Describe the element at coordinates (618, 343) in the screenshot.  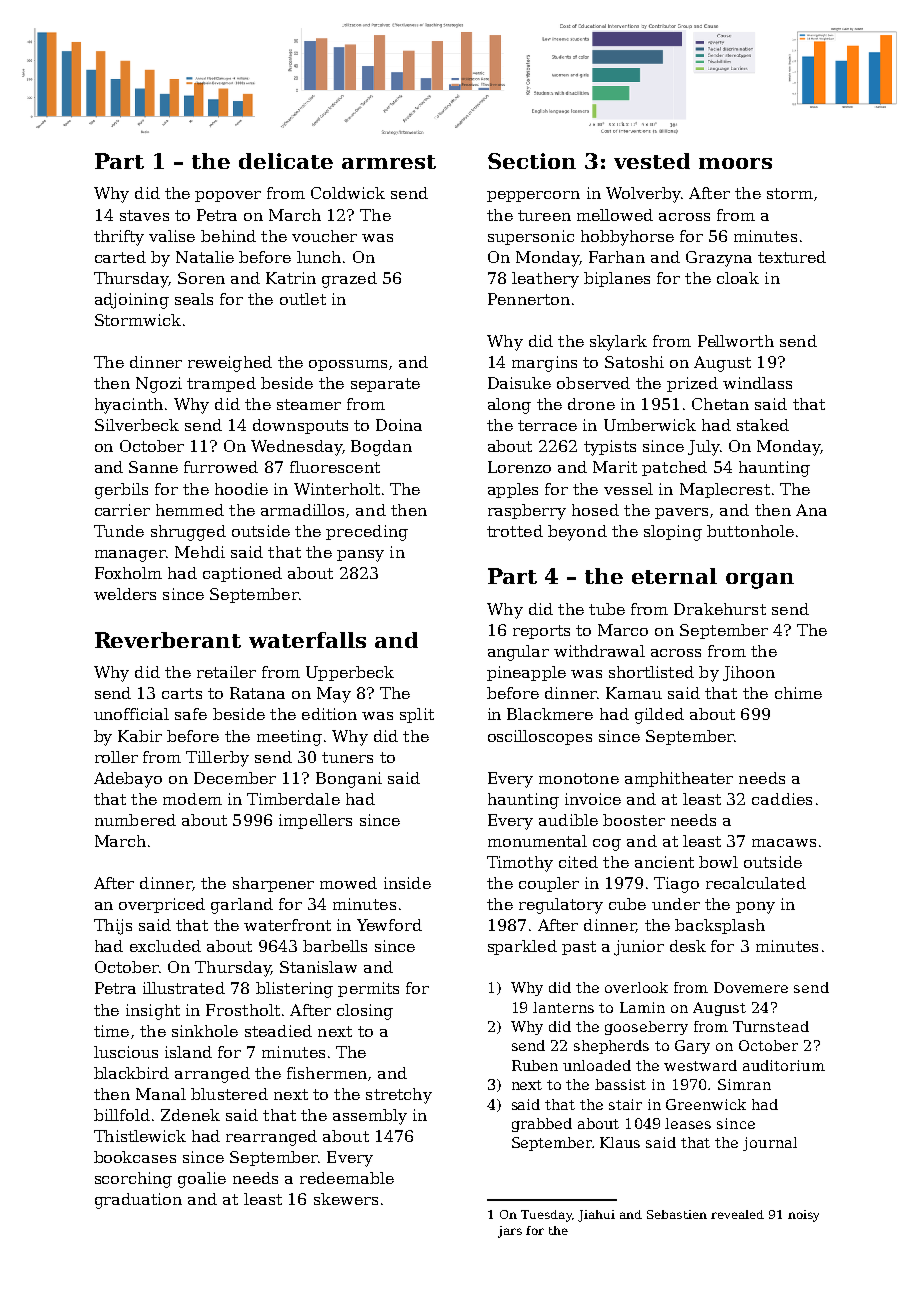
I see `skylark` at that location.
